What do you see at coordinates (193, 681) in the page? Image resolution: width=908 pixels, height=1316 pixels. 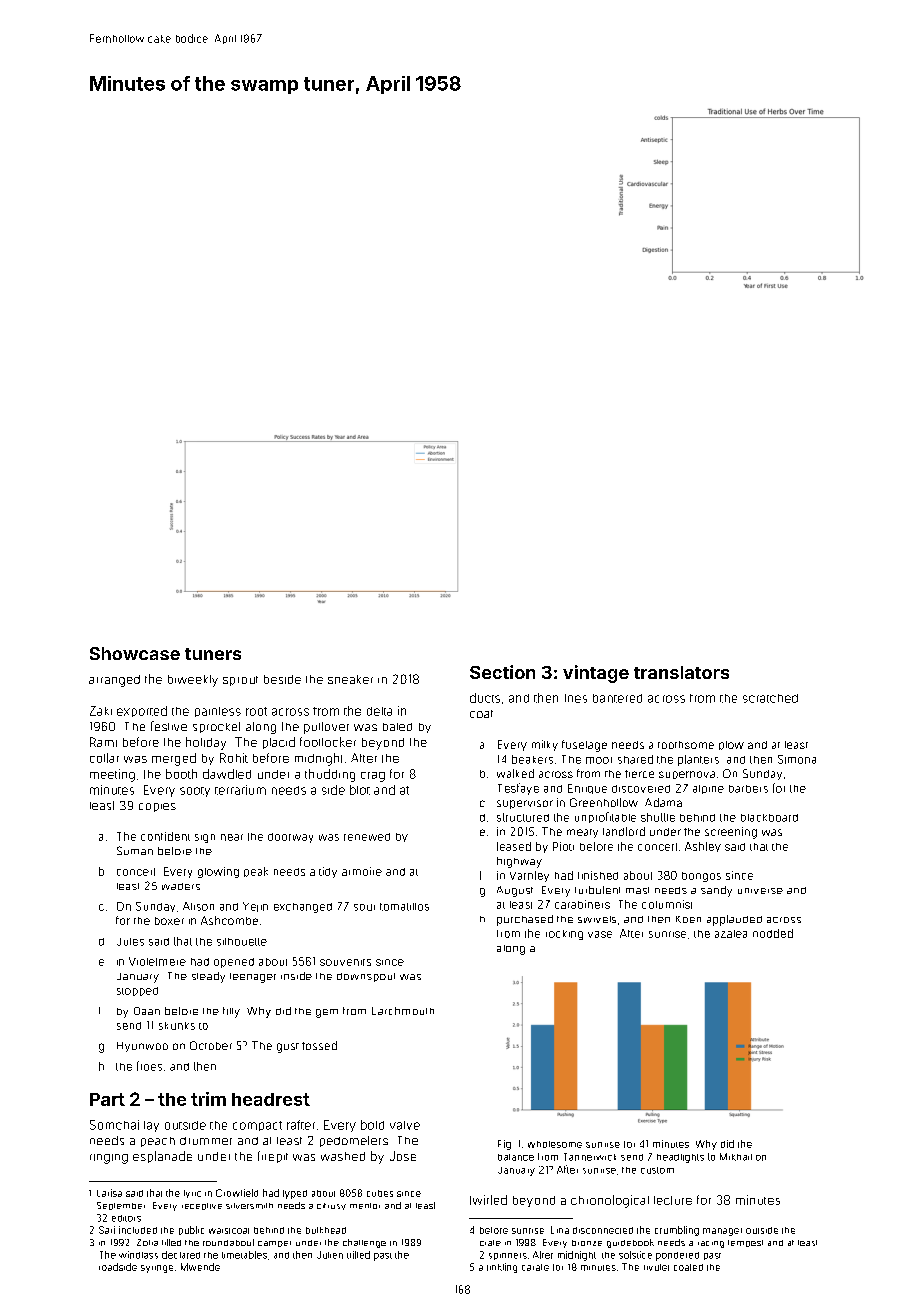 I see `biweekly` at bounding box center [193, 681].
